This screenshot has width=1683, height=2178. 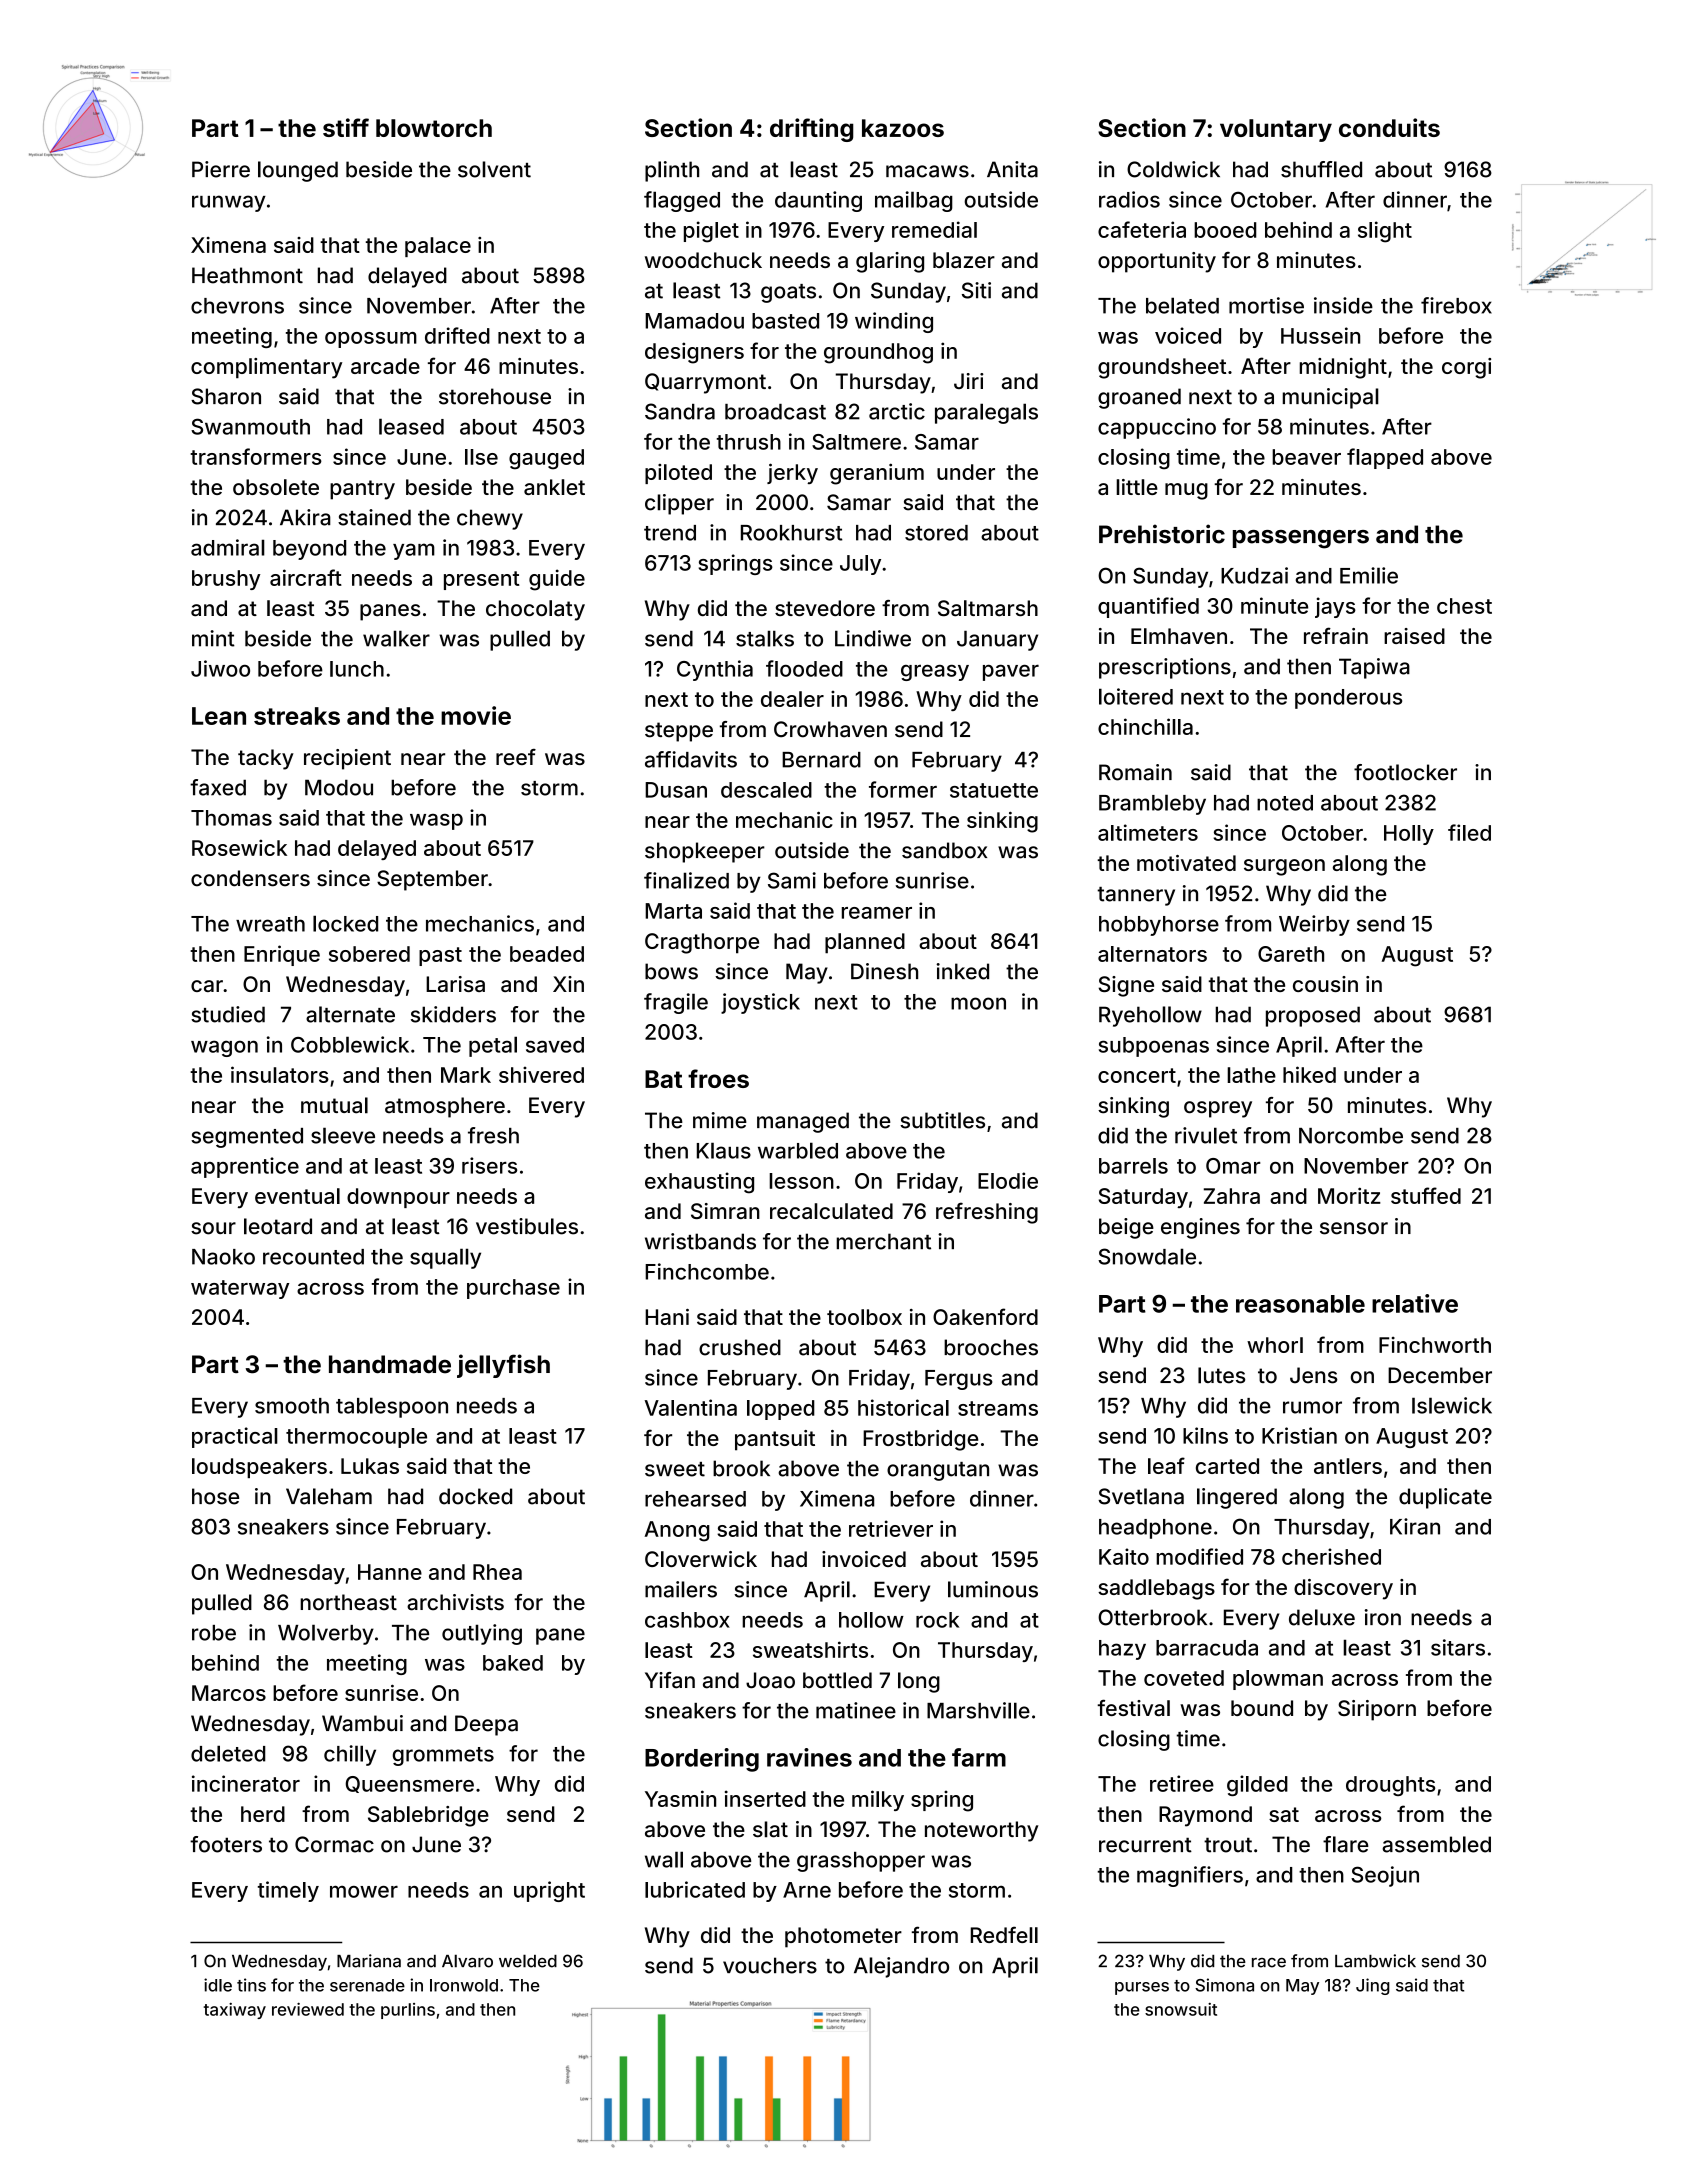 I want to click on blazer, so click(x=964, y=260).
